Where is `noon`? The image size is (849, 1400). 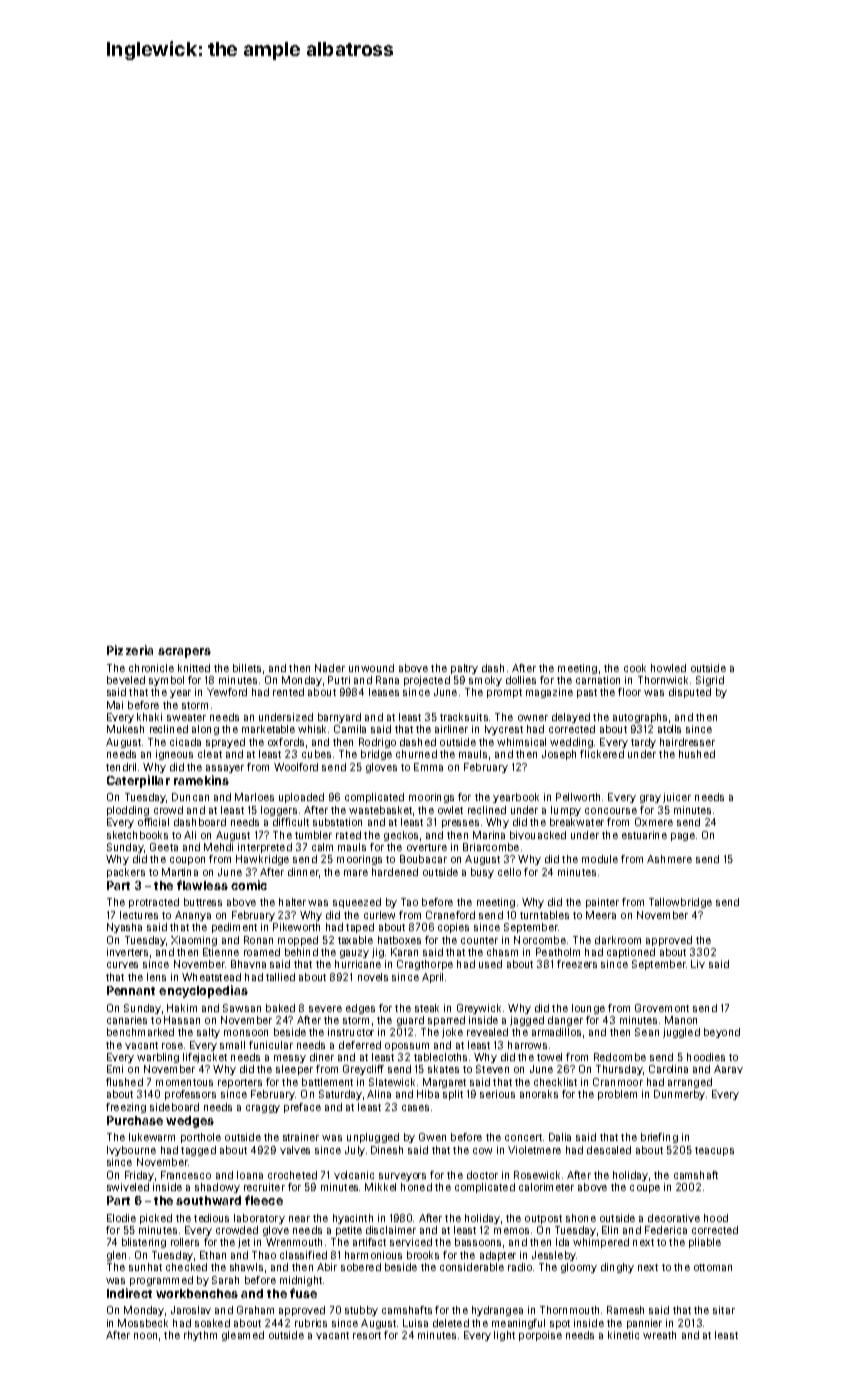 noon is located at coordinates (145, 1336).
